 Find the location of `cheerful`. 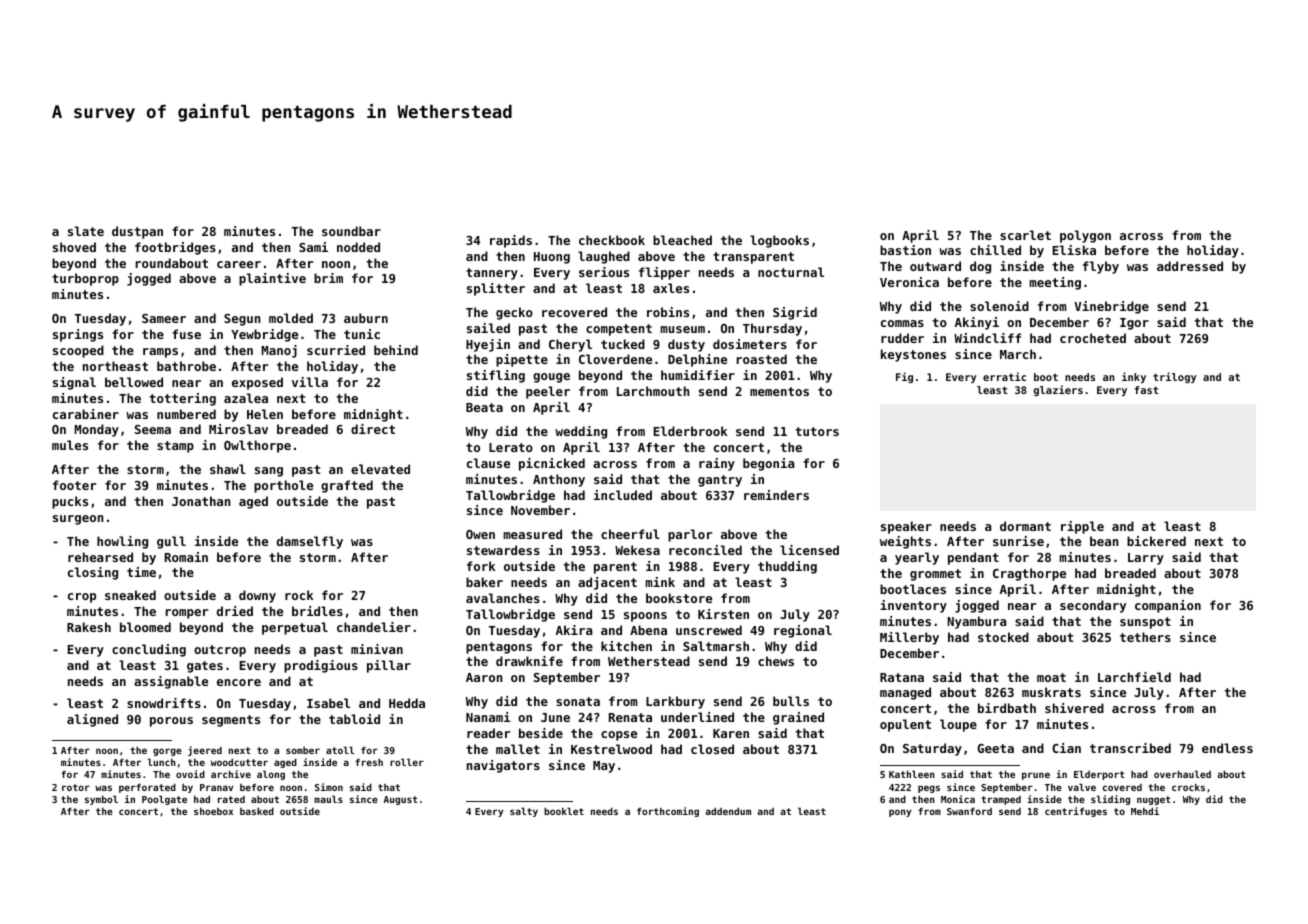

cheerful is located at coordinates (630, 534).
